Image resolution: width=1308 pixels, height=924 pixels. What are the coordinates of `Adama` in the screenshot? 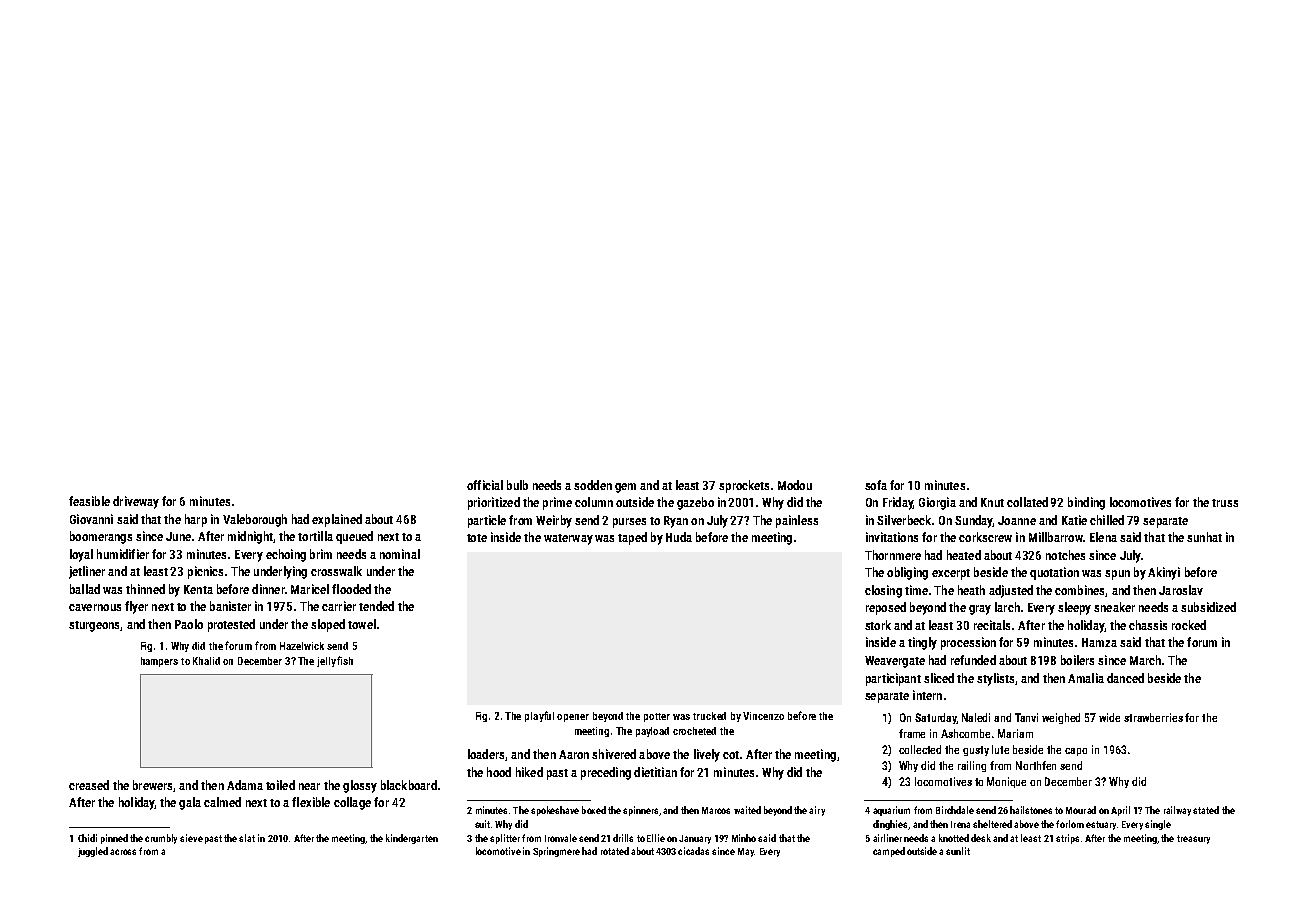 It's located at (245, 785).
